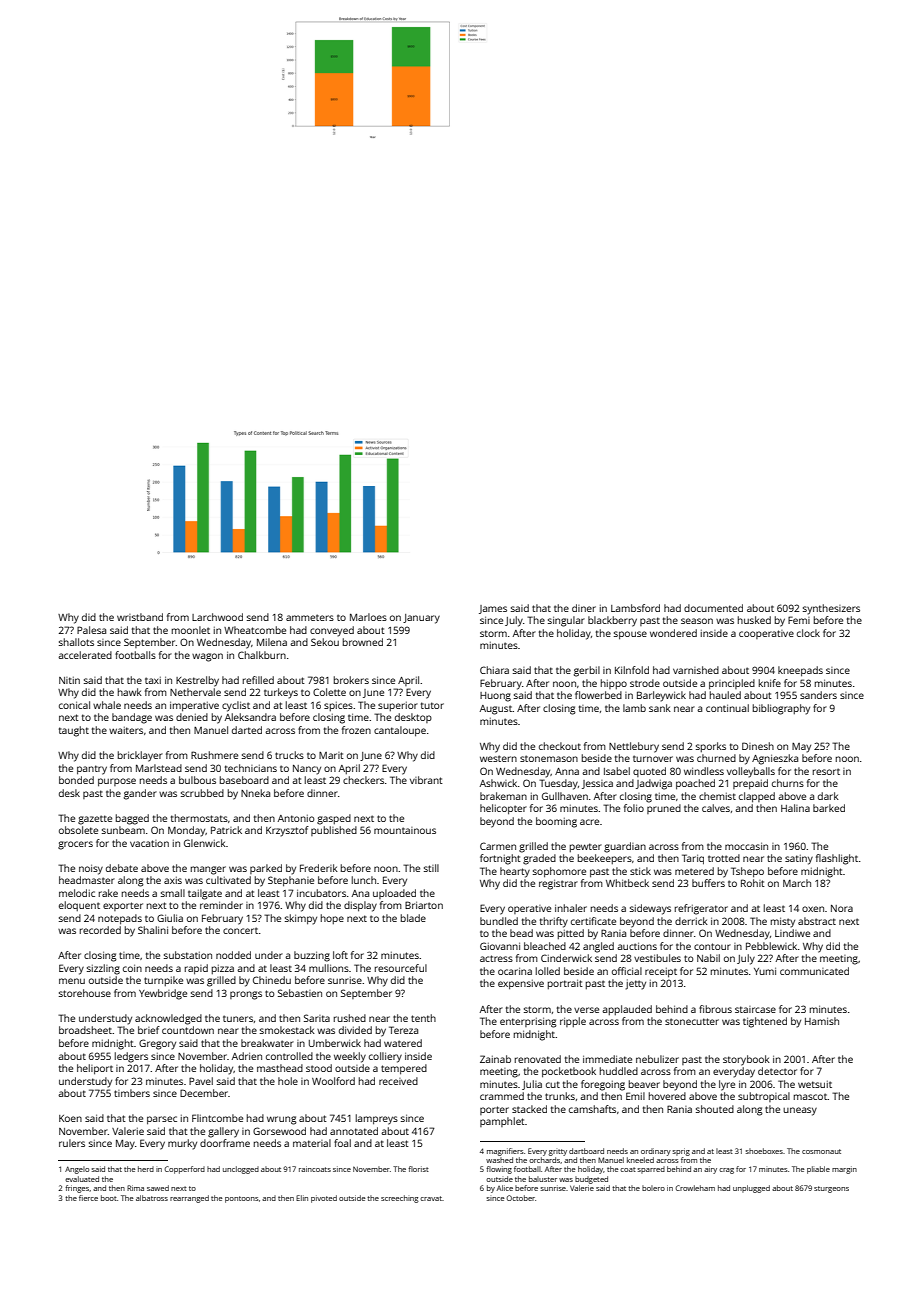 The width and height of the screenshot is (924, 1308). Describe the element at coordinates (826, 771) in the screenshot. I see `resort` at that location.
